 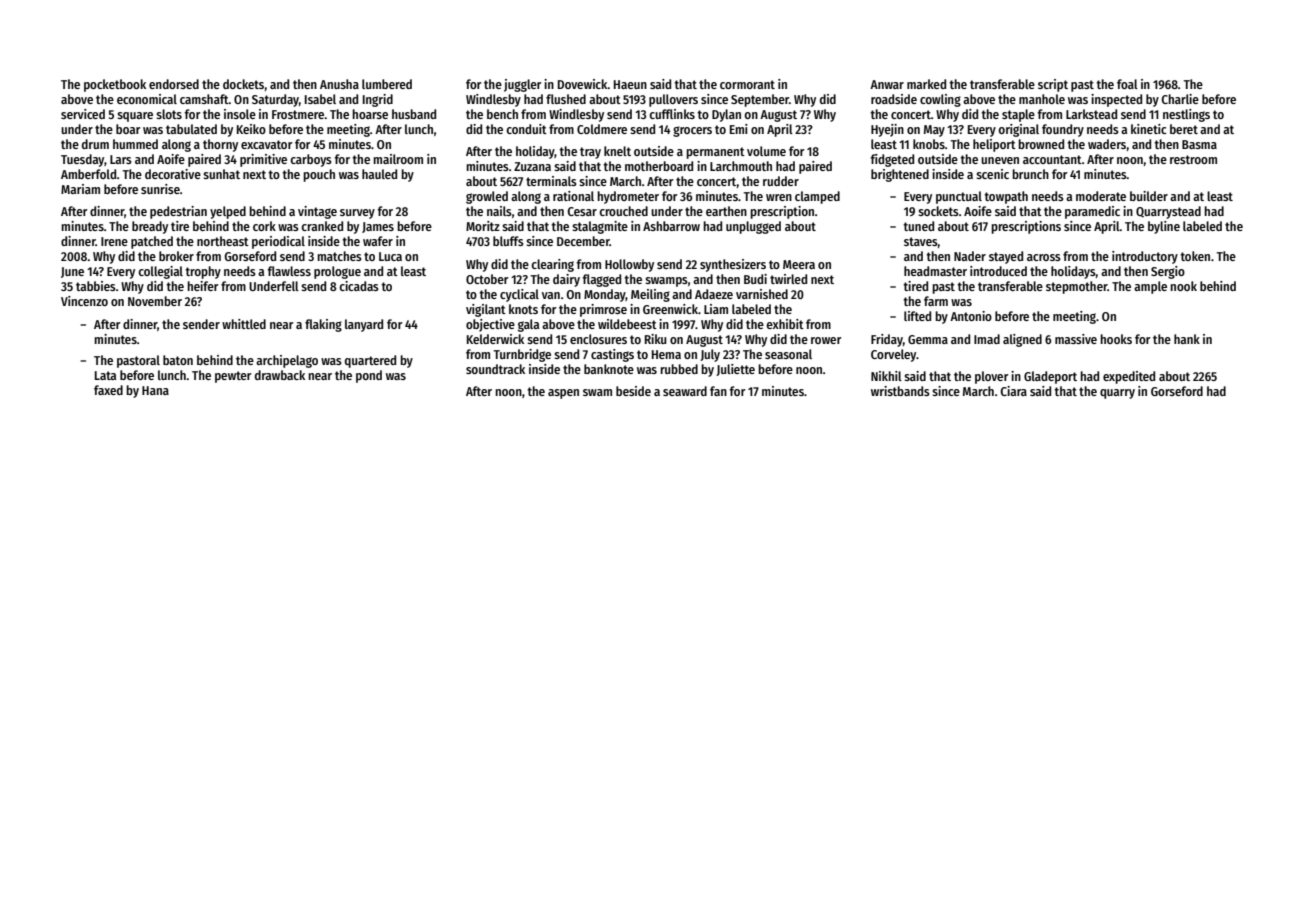 I want to click on fidgeted, so click(x=892, y=160).
